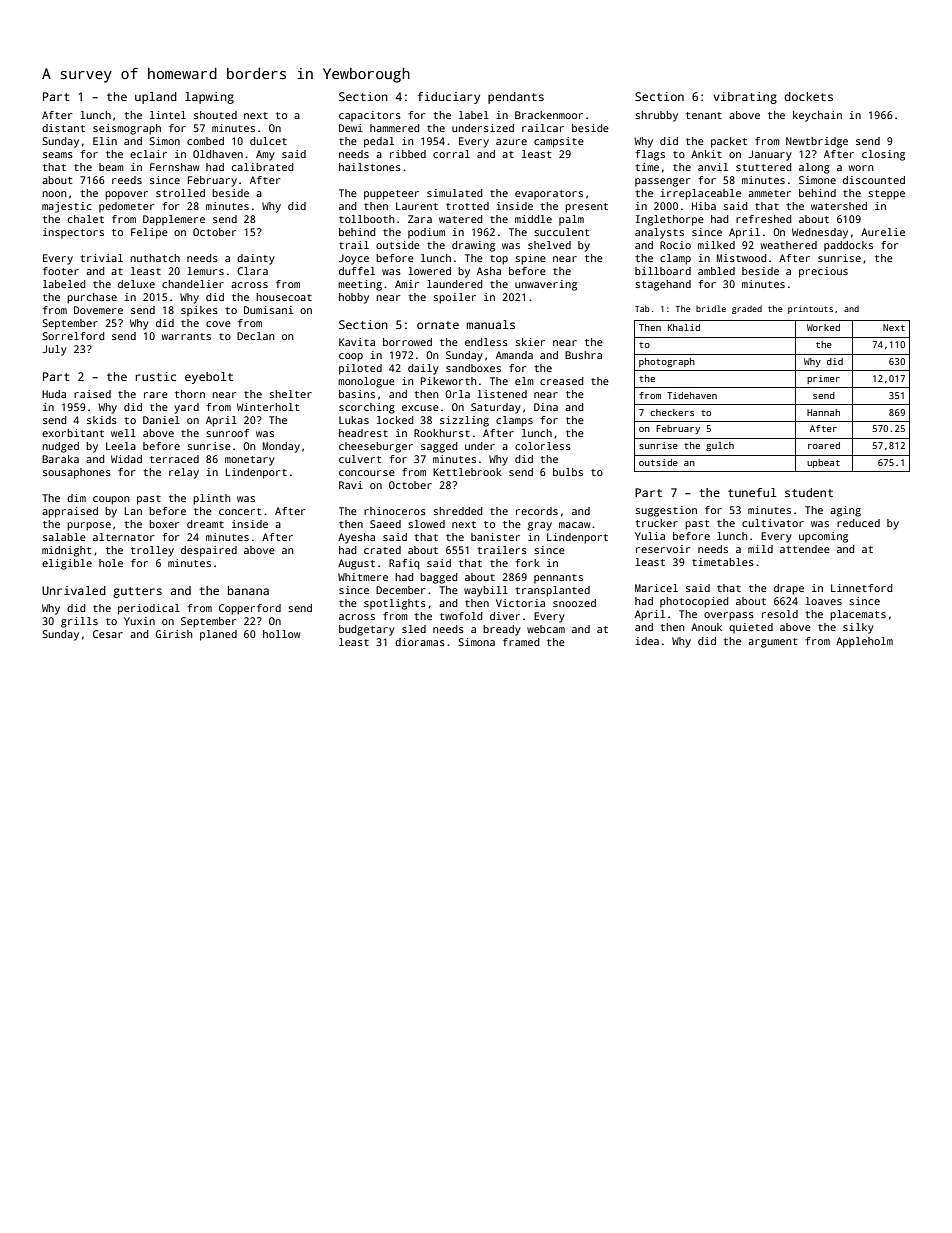 Image resolution: width=952 pixels, height=1233 pixels. Describe the element at coordinates (458, 511) in the image. I see `shredded` at that location.
